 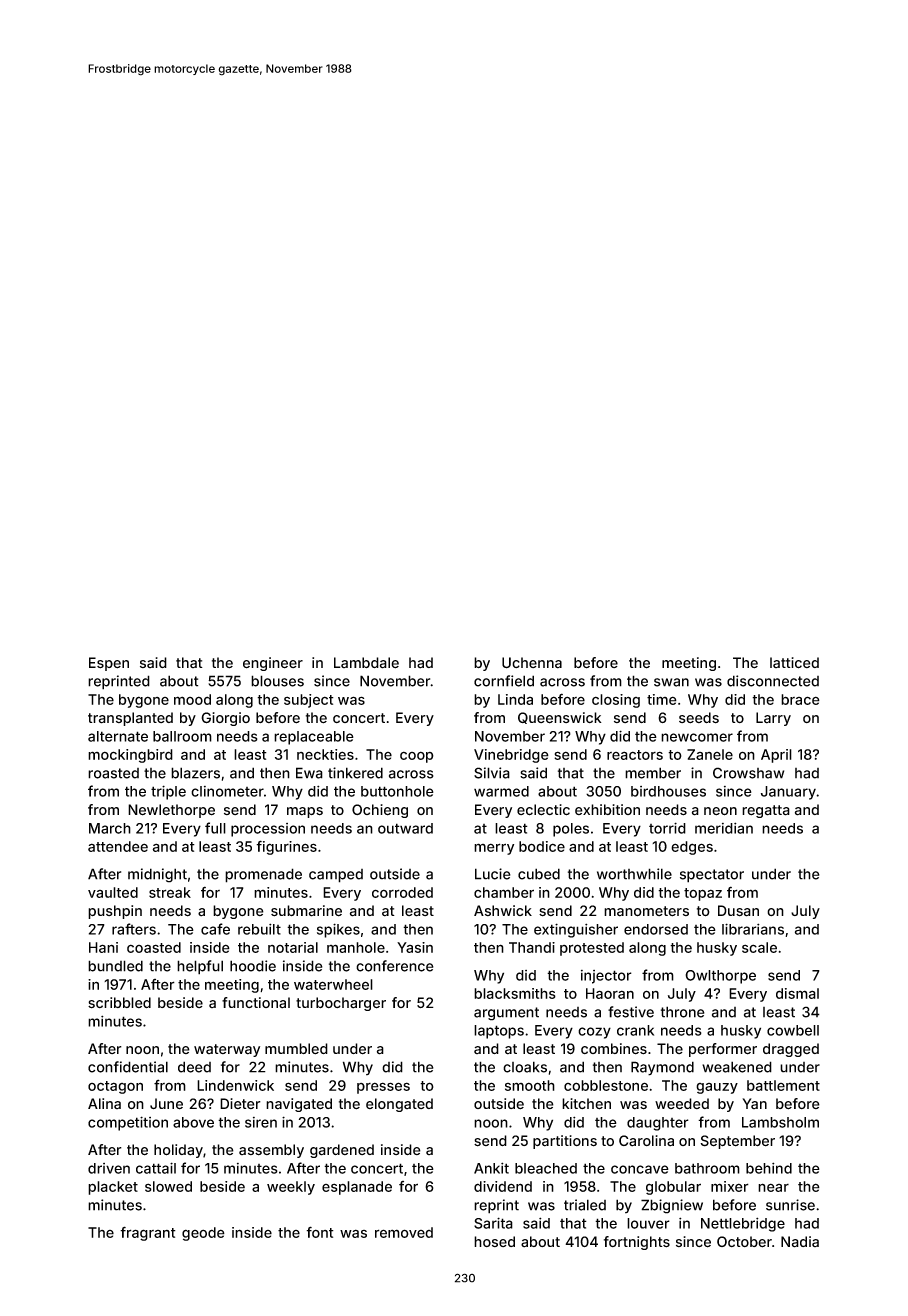 I want to click on placket, so click(x=113, y=1188).
